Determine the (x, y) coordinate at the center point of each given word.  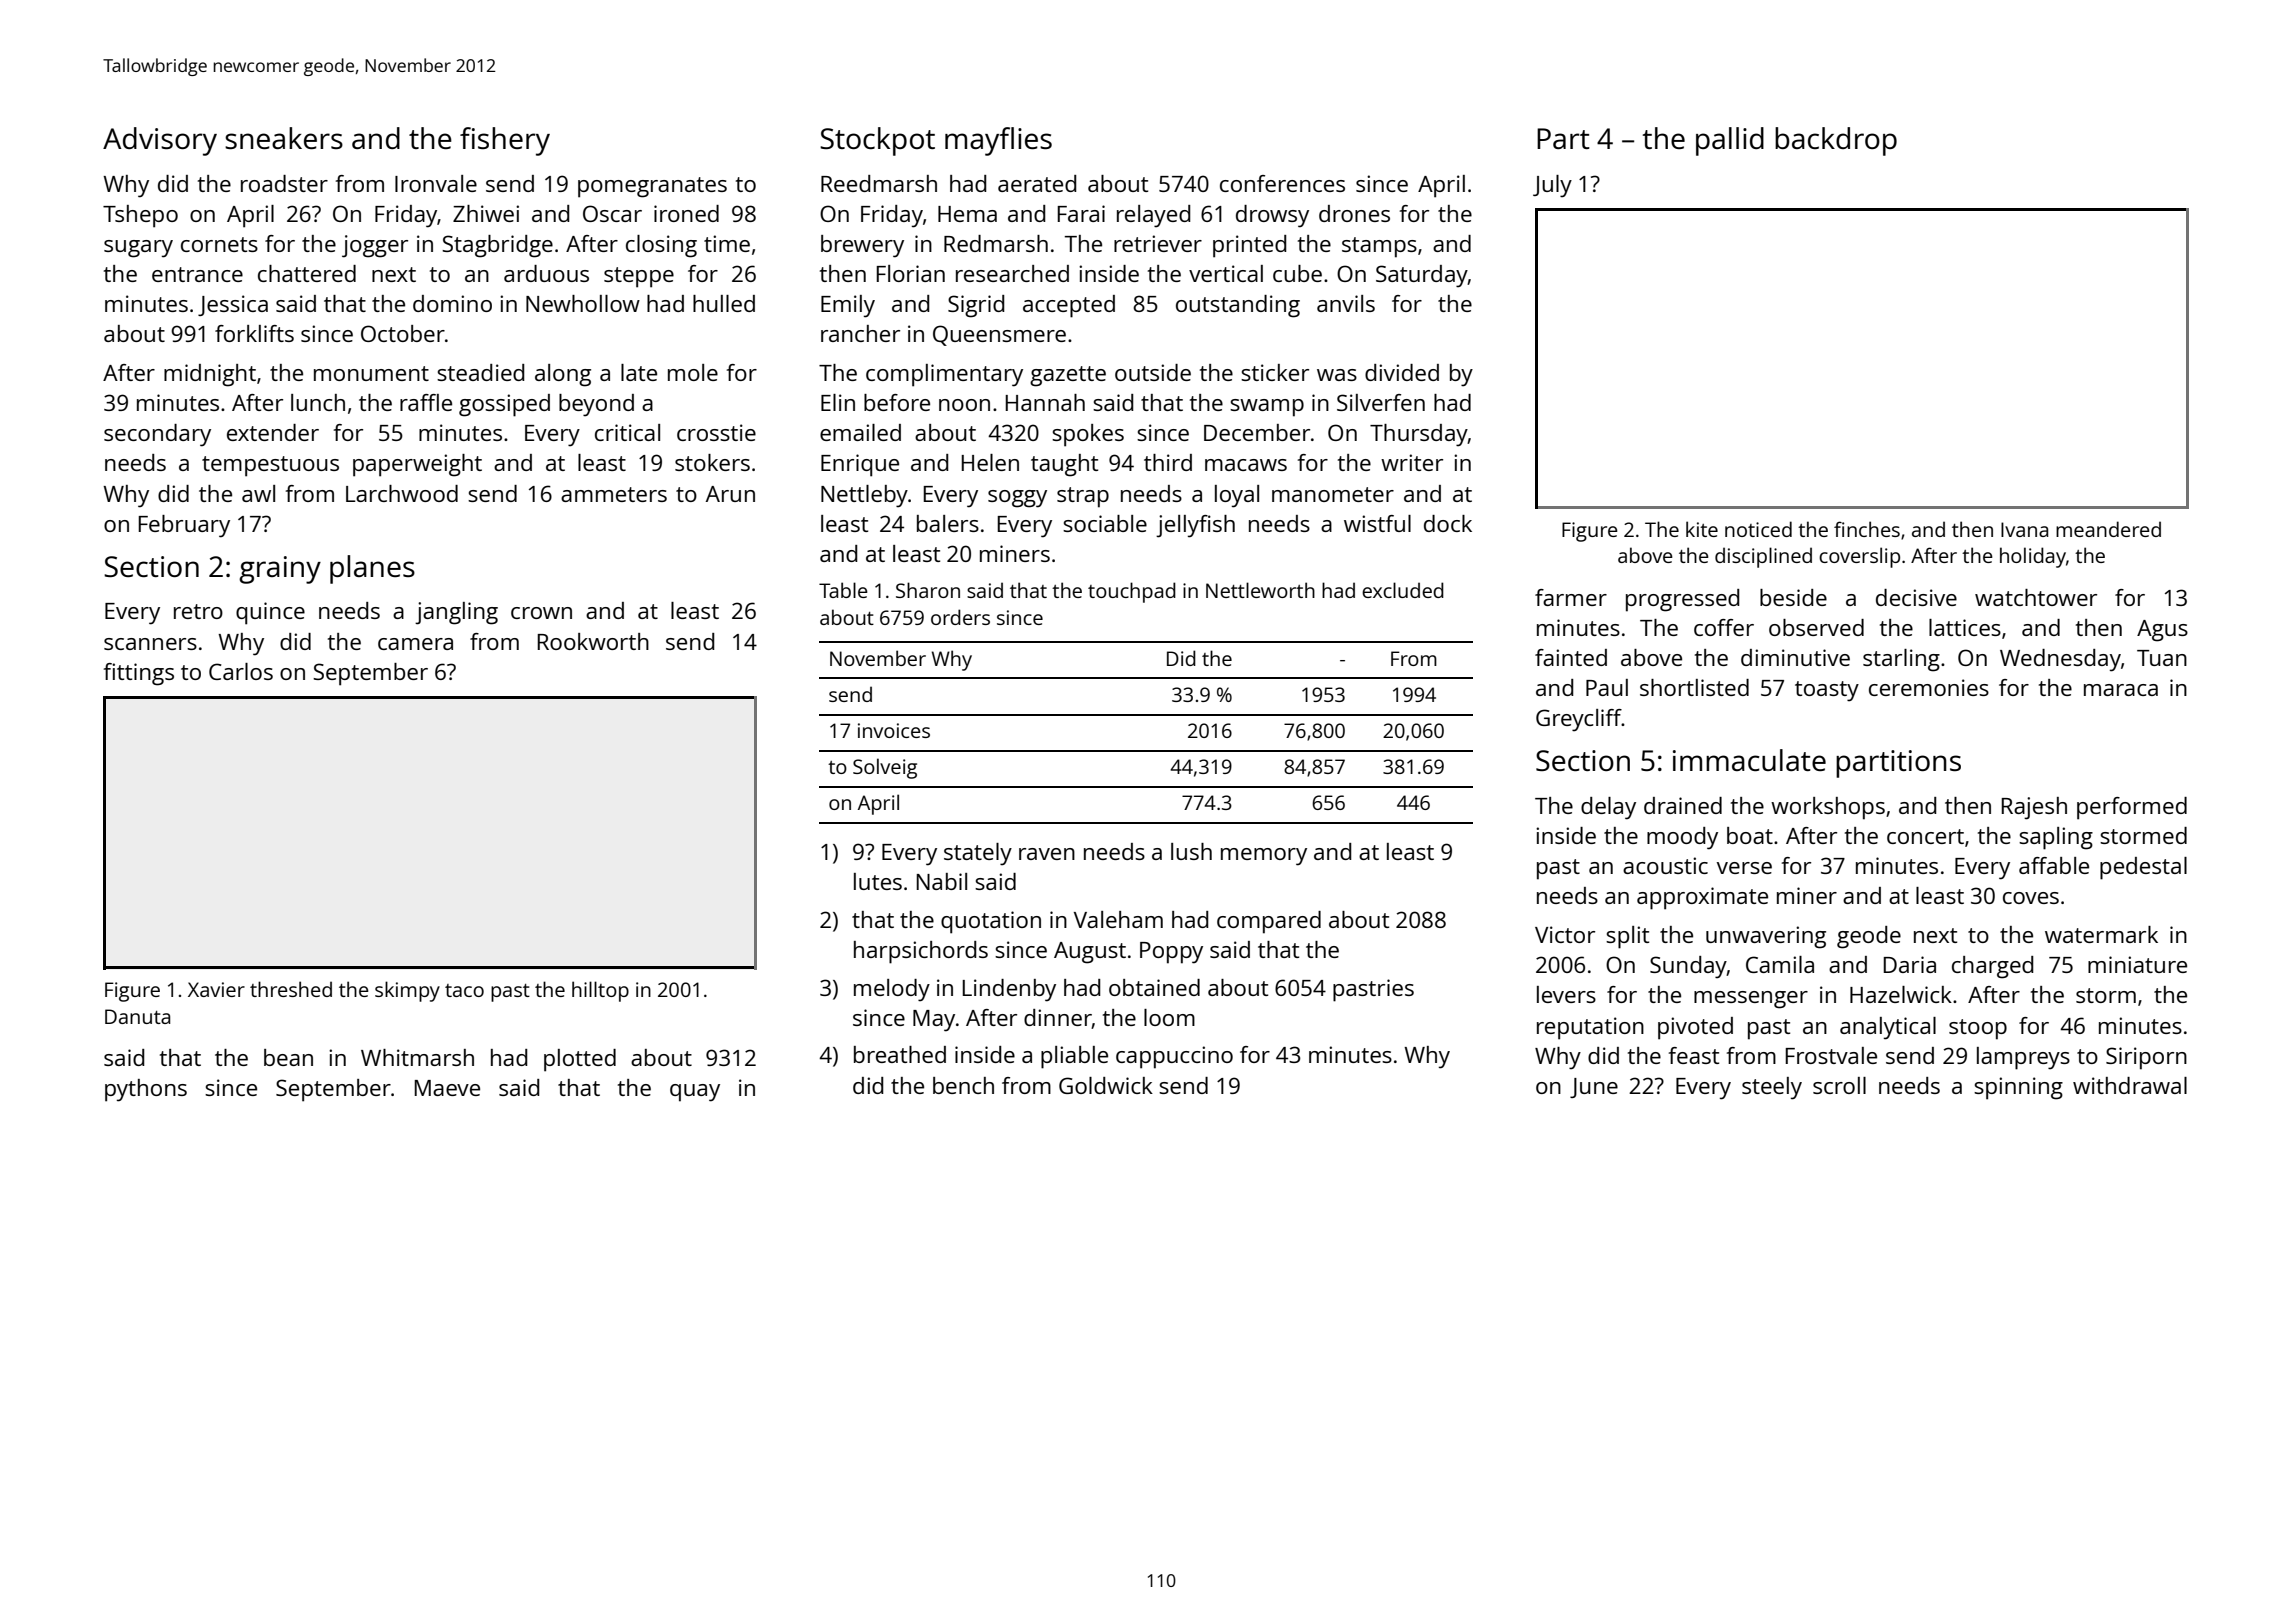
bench (963, 1085)
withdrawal (2130, 1085)
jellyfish (1195, 526)
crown (541, 613)
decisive (1916, 597)
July (1552, 186)
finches (1867, 529)
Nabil (942, 881)
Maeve (447, 1088)
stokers (712, 462)
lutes (878, 881)
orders (960, 617)
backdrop (1836, 141)
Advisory (160, 141)
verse (1744, 868)
